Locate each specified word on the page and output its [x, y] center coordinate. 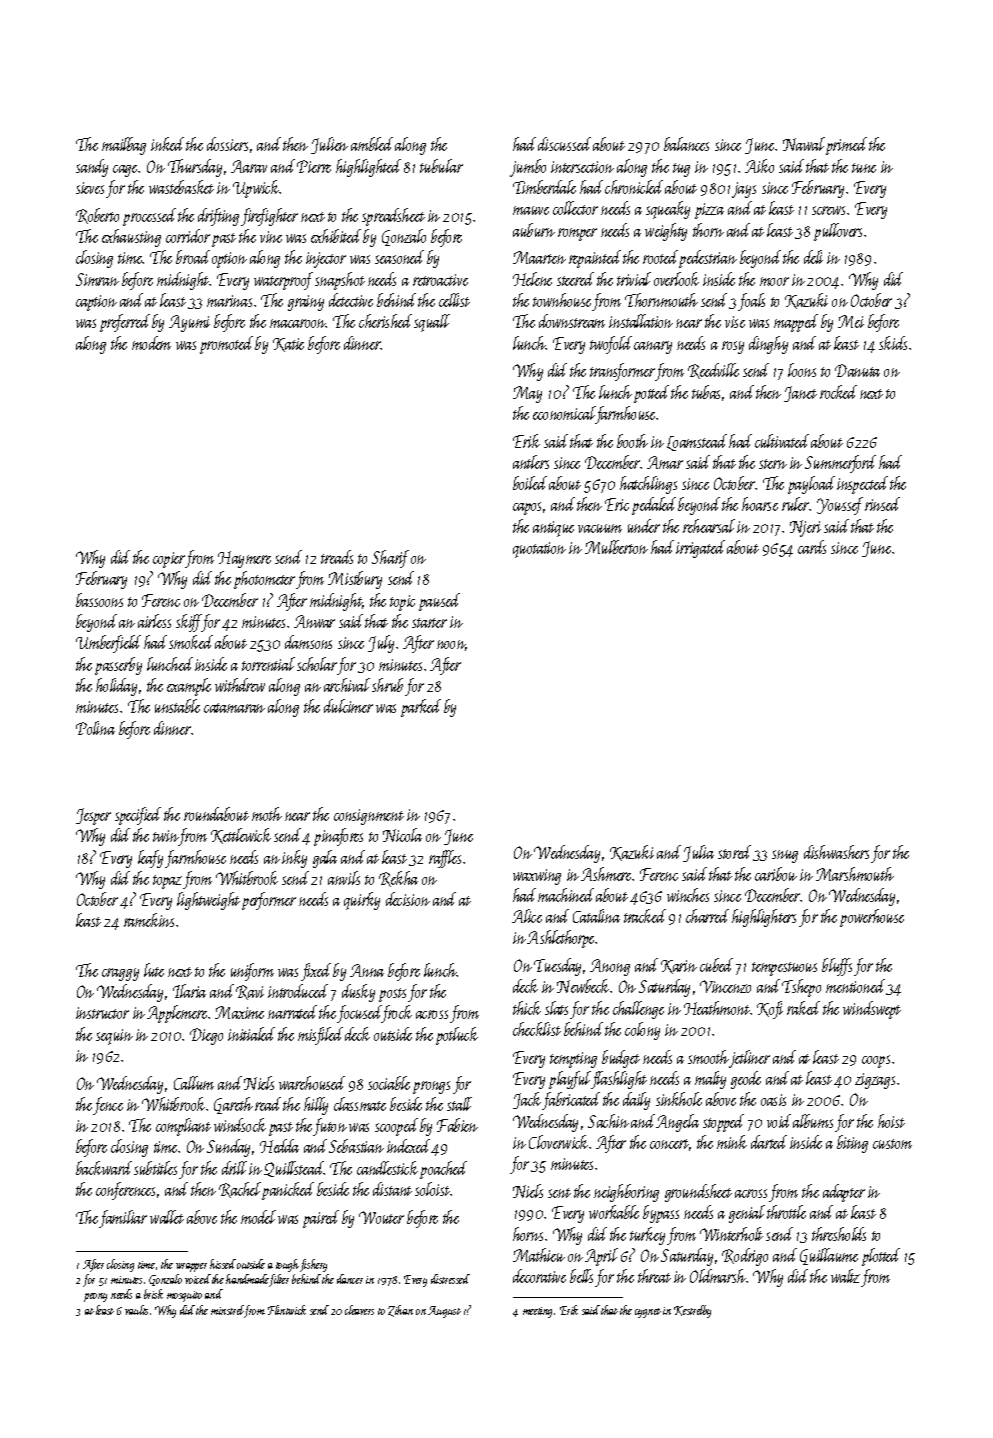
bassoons [99, 600]
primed [846, 146]
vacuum [600, 528]
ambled [372, 144]
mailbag [124, 146]
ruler [795, 504]
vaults [136, 1310]
